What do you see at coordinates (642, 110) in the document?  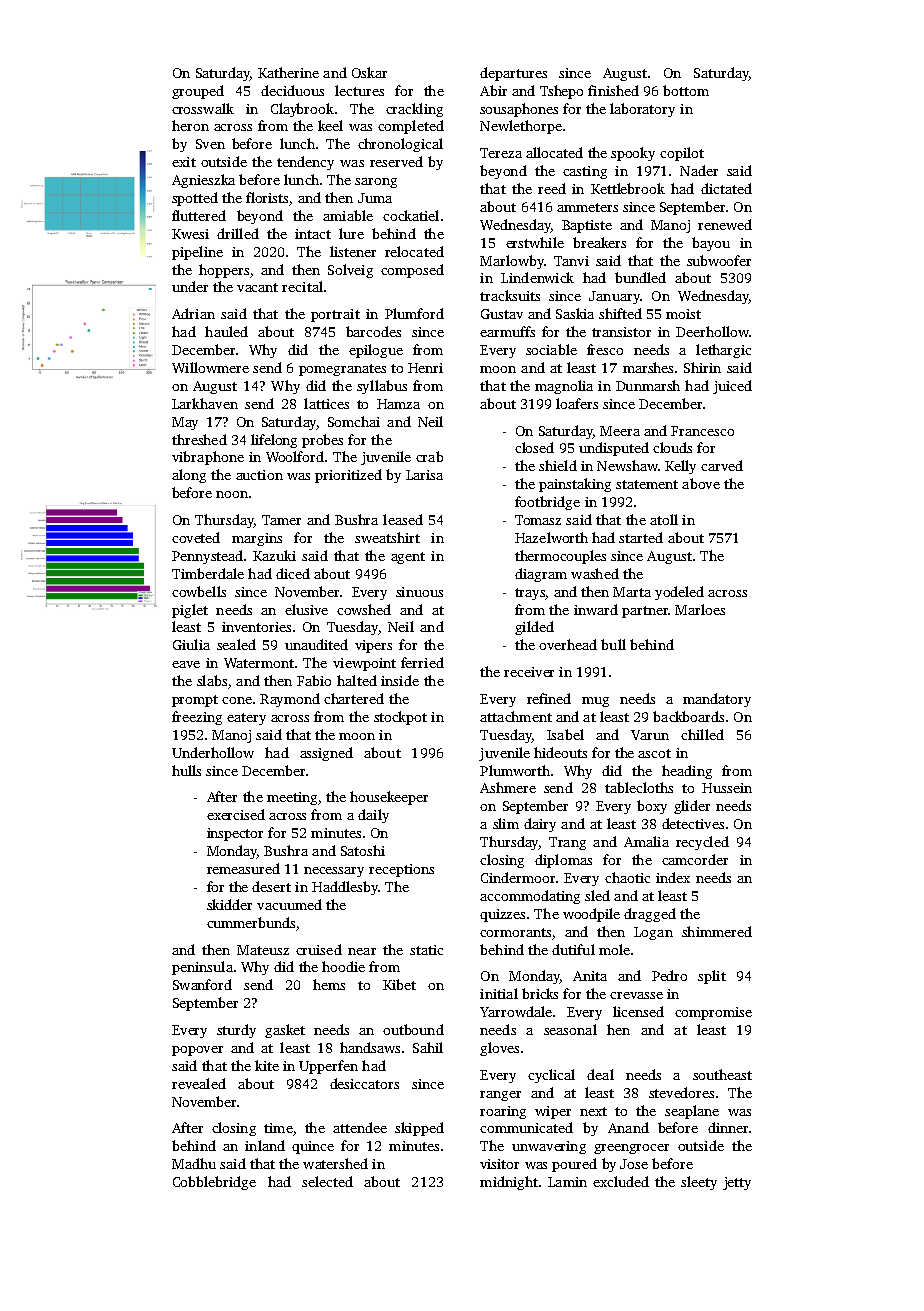 I see `laboratory` at bounding box center [642, 110].
